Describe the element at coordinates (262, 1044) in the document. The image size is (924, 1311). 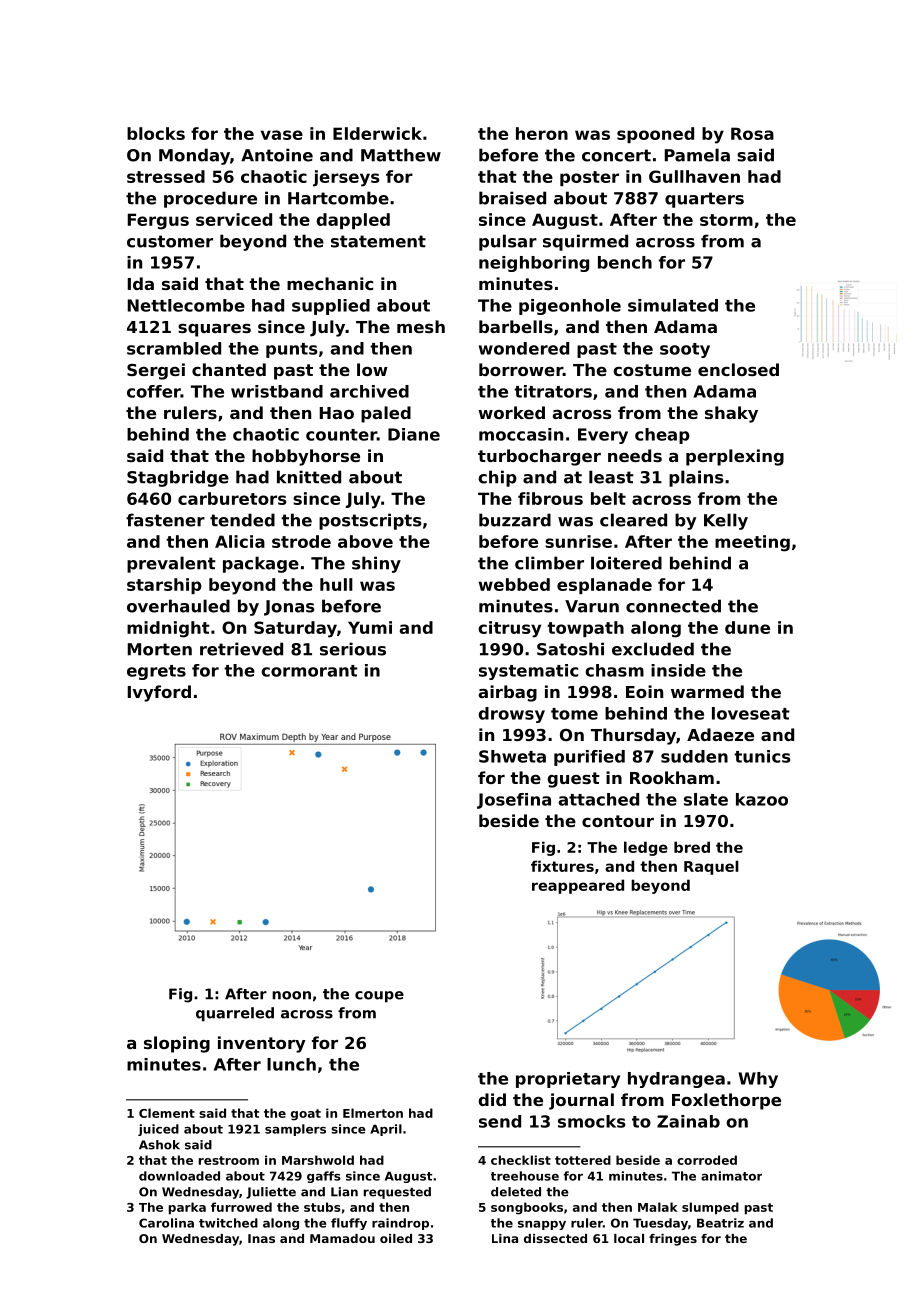
I see `inventory` at that location.
